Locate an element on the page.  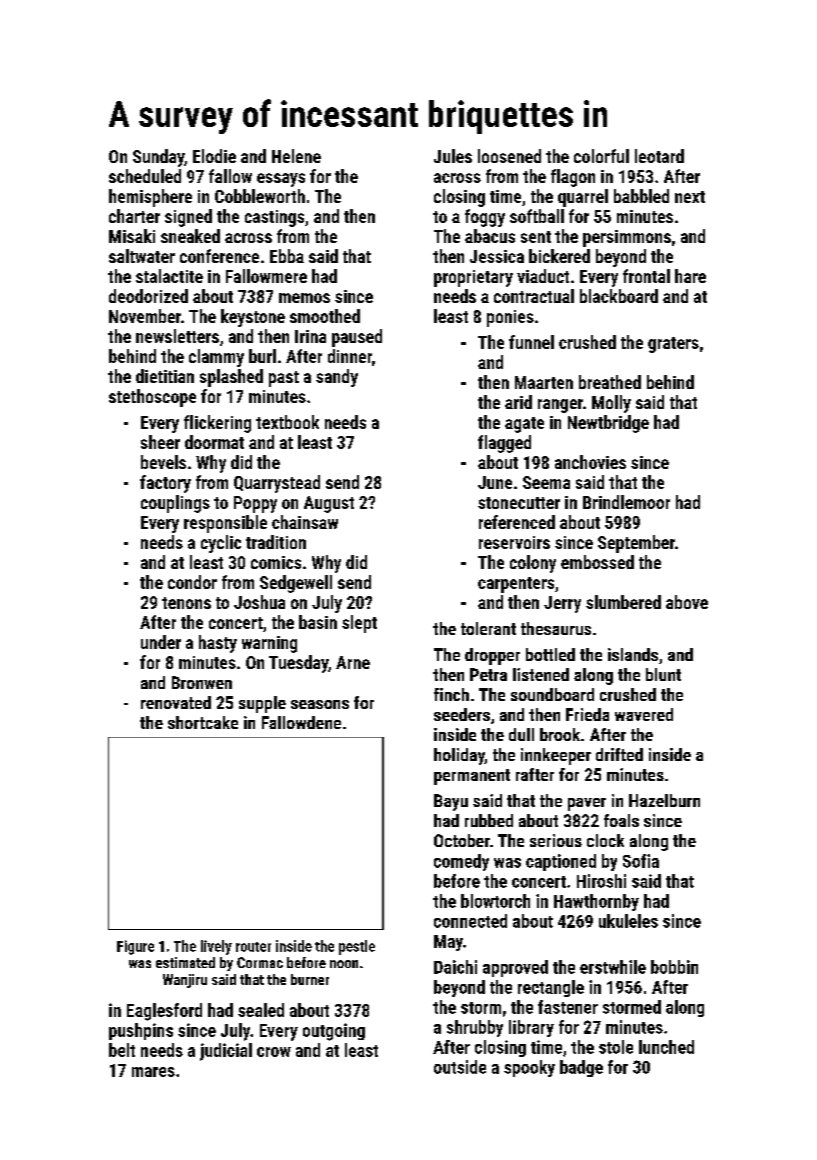
outgoing is located at coordinates (334, 1032).
